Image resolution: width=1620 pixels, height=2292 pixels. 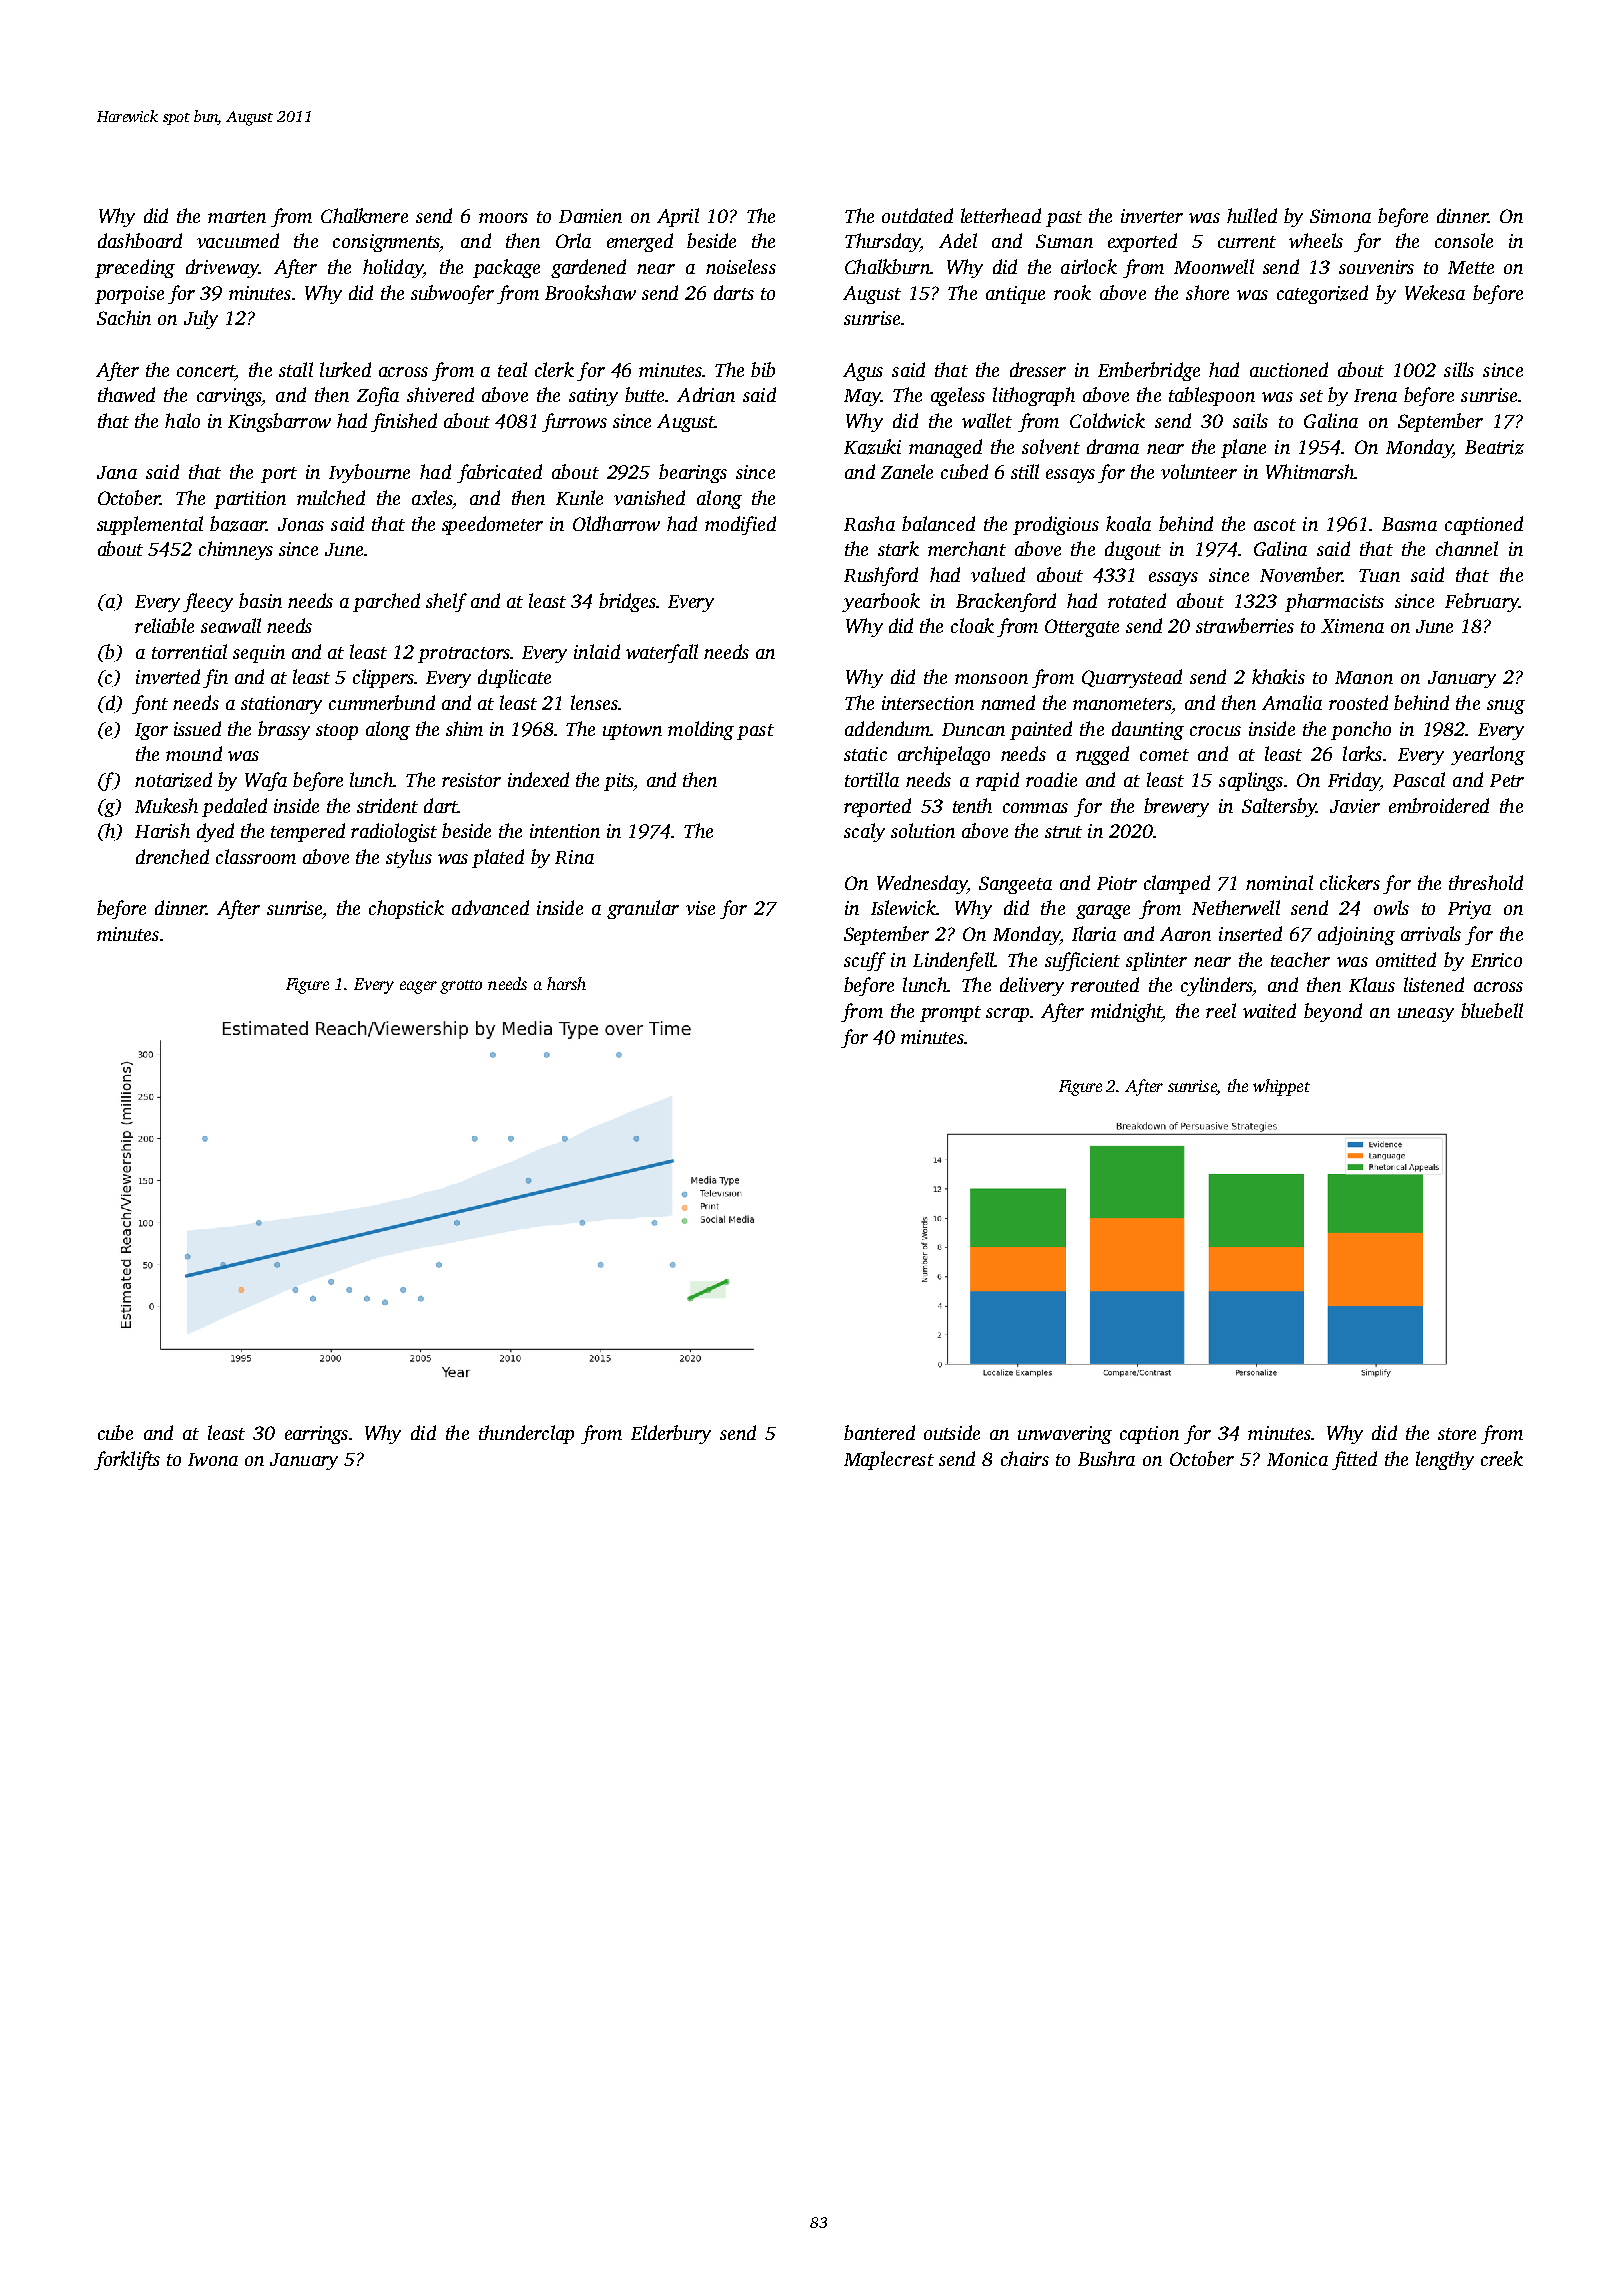 What do you see at coordinates (213, 1459) in the image?
I see `Iwona` at bounding box center [213, 1459].
